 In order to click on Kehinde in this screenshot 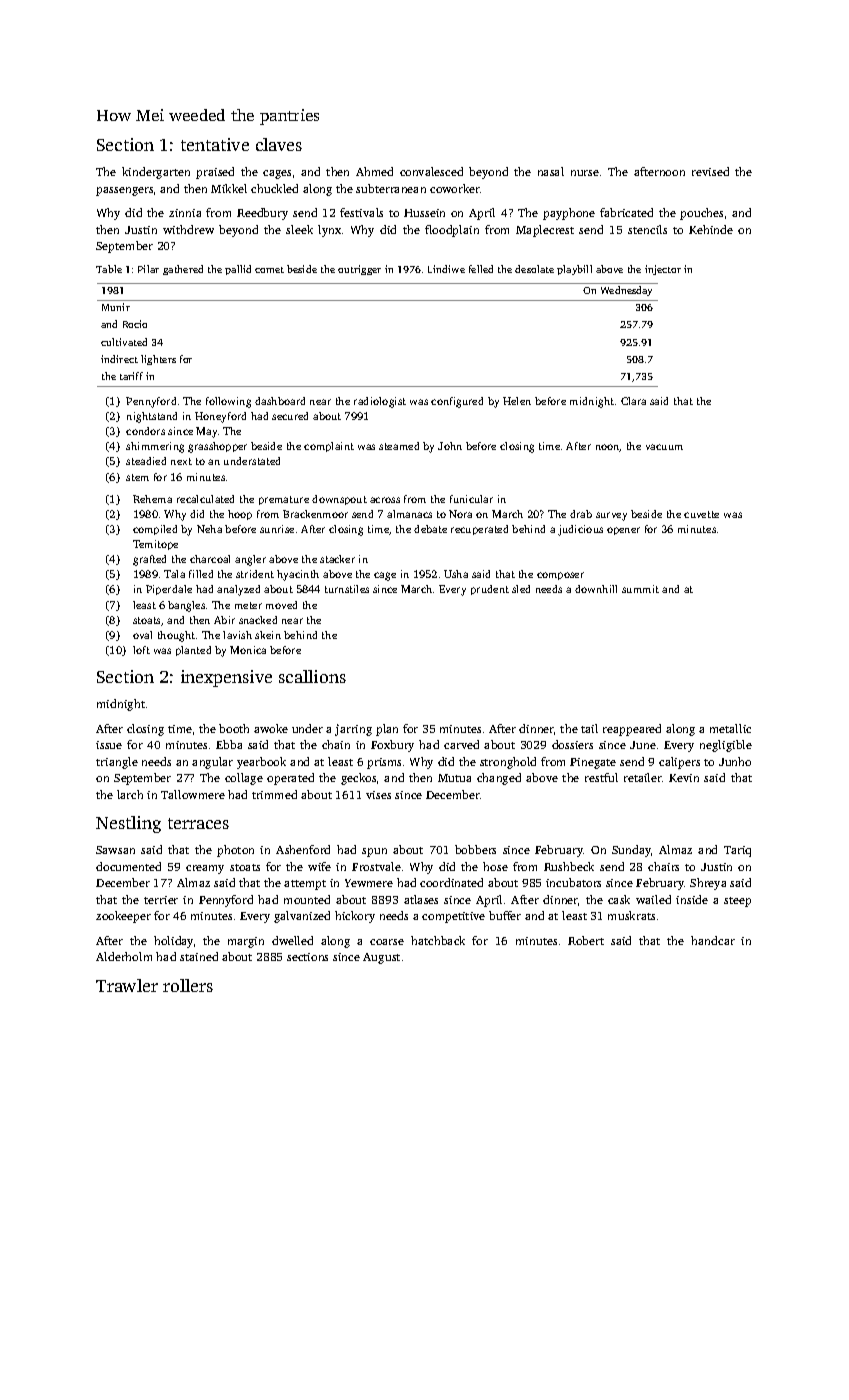, I will do `click(711, 229)`.
